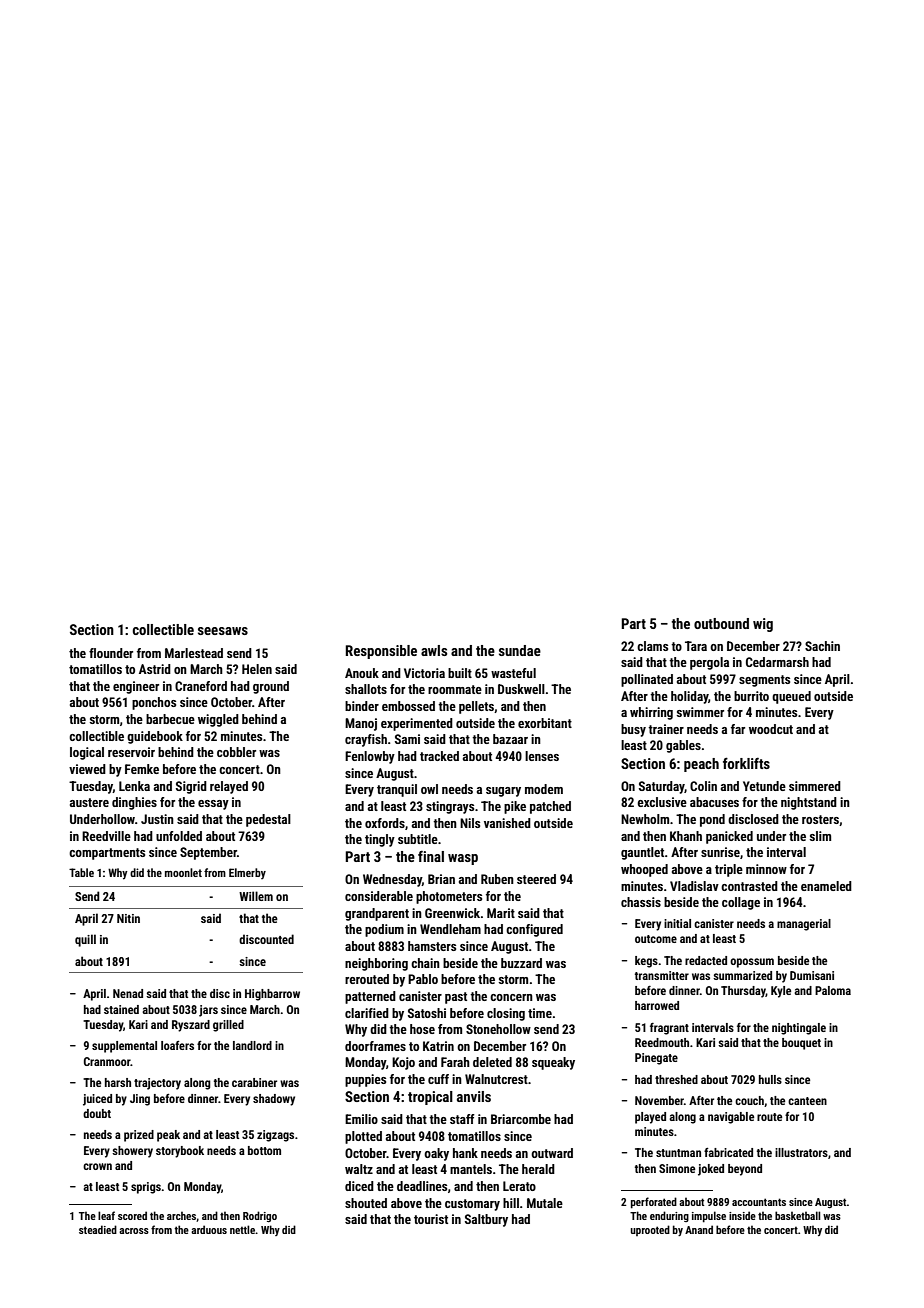 The width and height of the image is (924, 1308). What do you see at coordinates (257, 669) in the image?
I see `Helen` at bounding box center [257, 669].
